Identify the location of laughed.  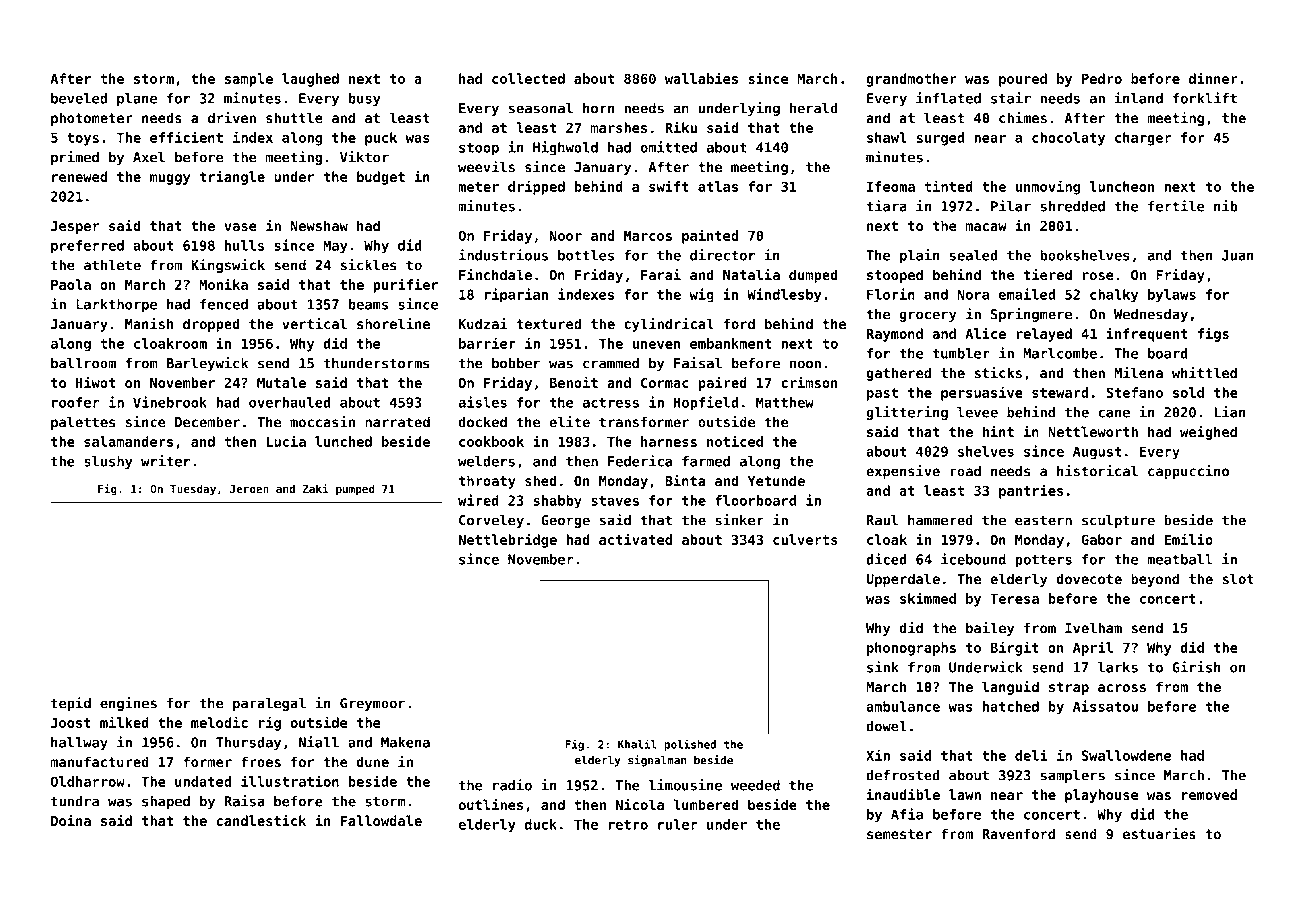
(310, 80).
